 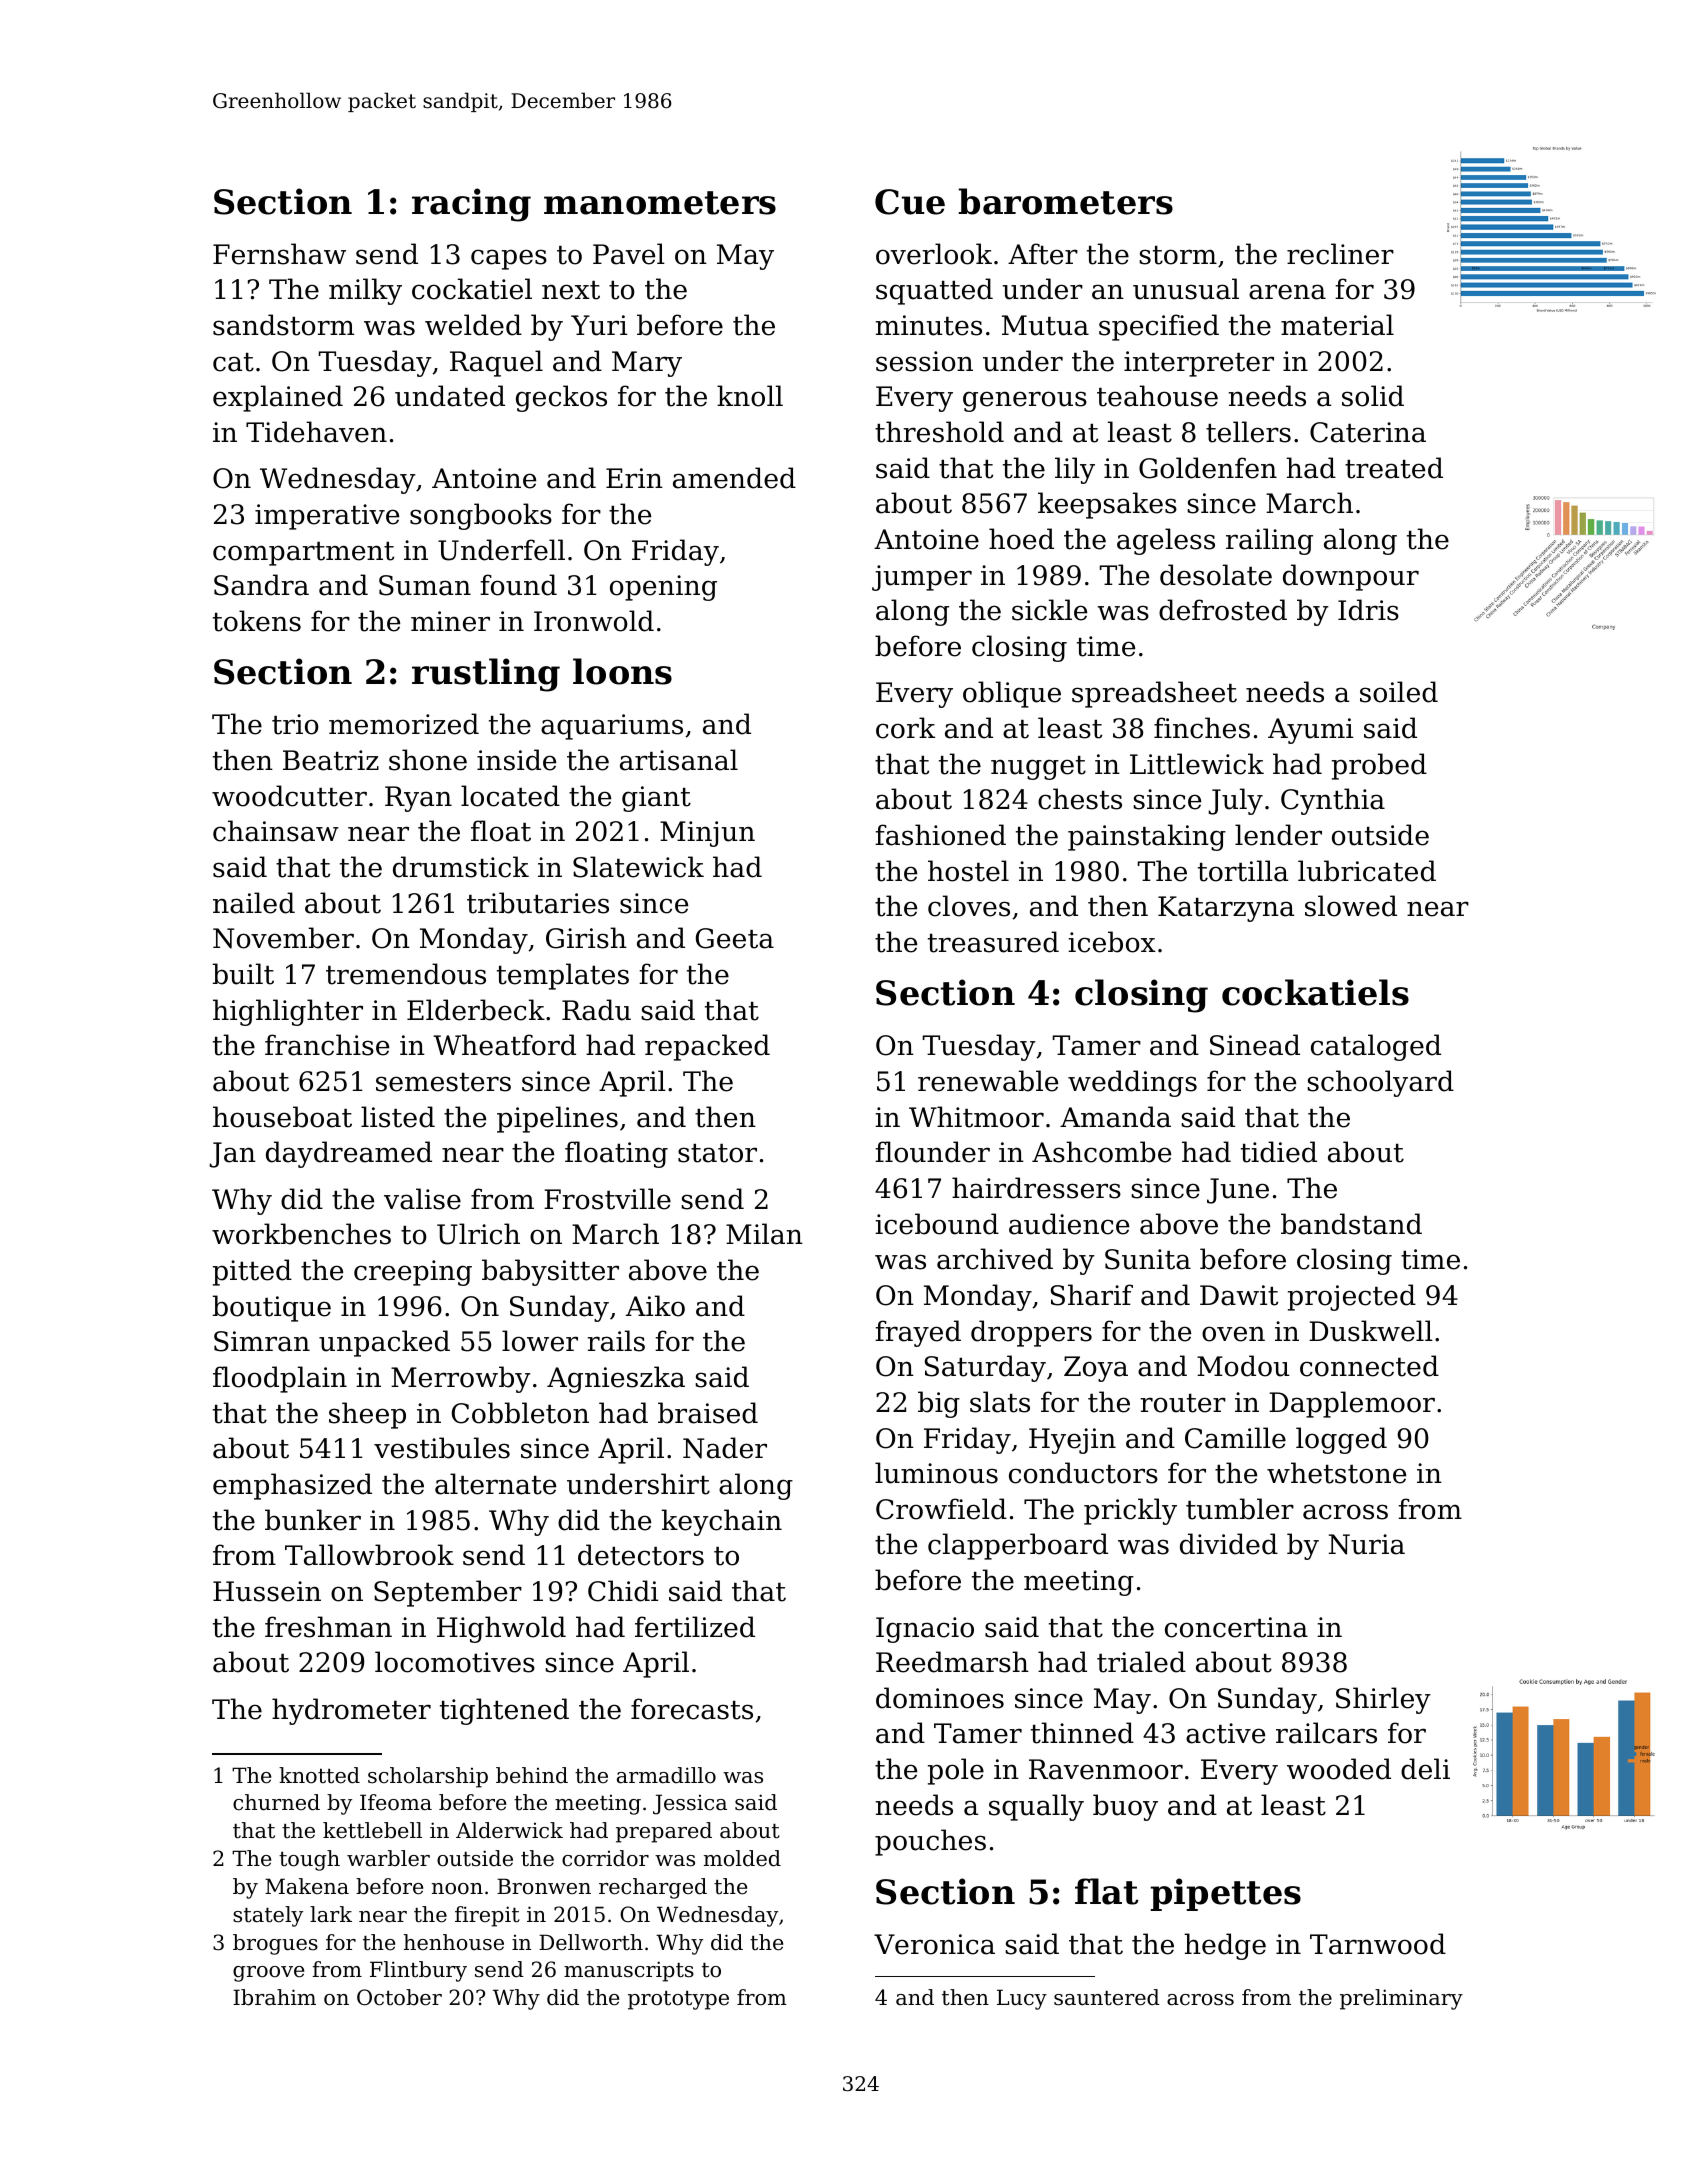 What do you see at coordinates (538, 903) in the screenshot?
I see `tributaries` at bounding box center [538, 903].
